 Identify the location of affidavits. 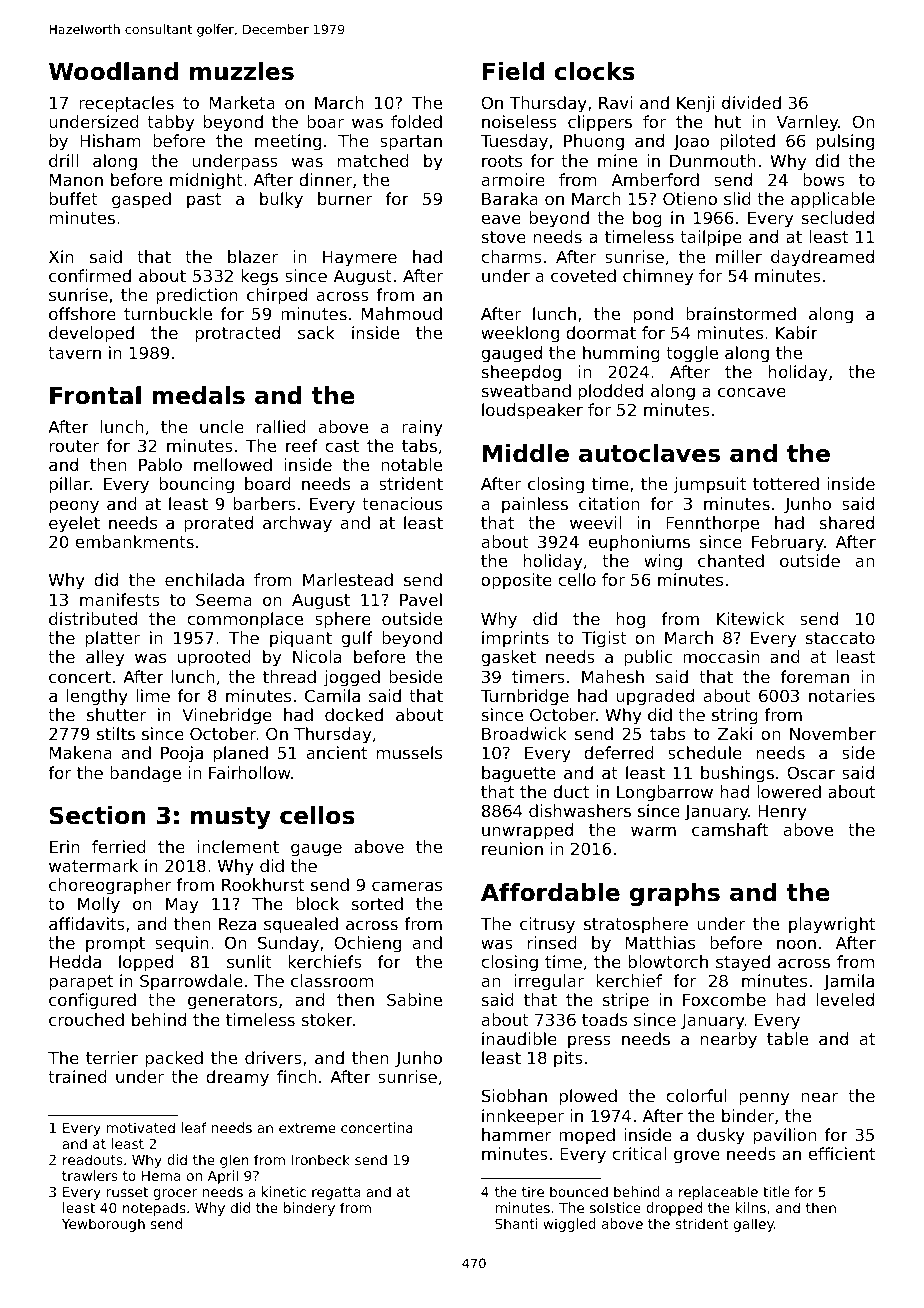
(87, 923).
